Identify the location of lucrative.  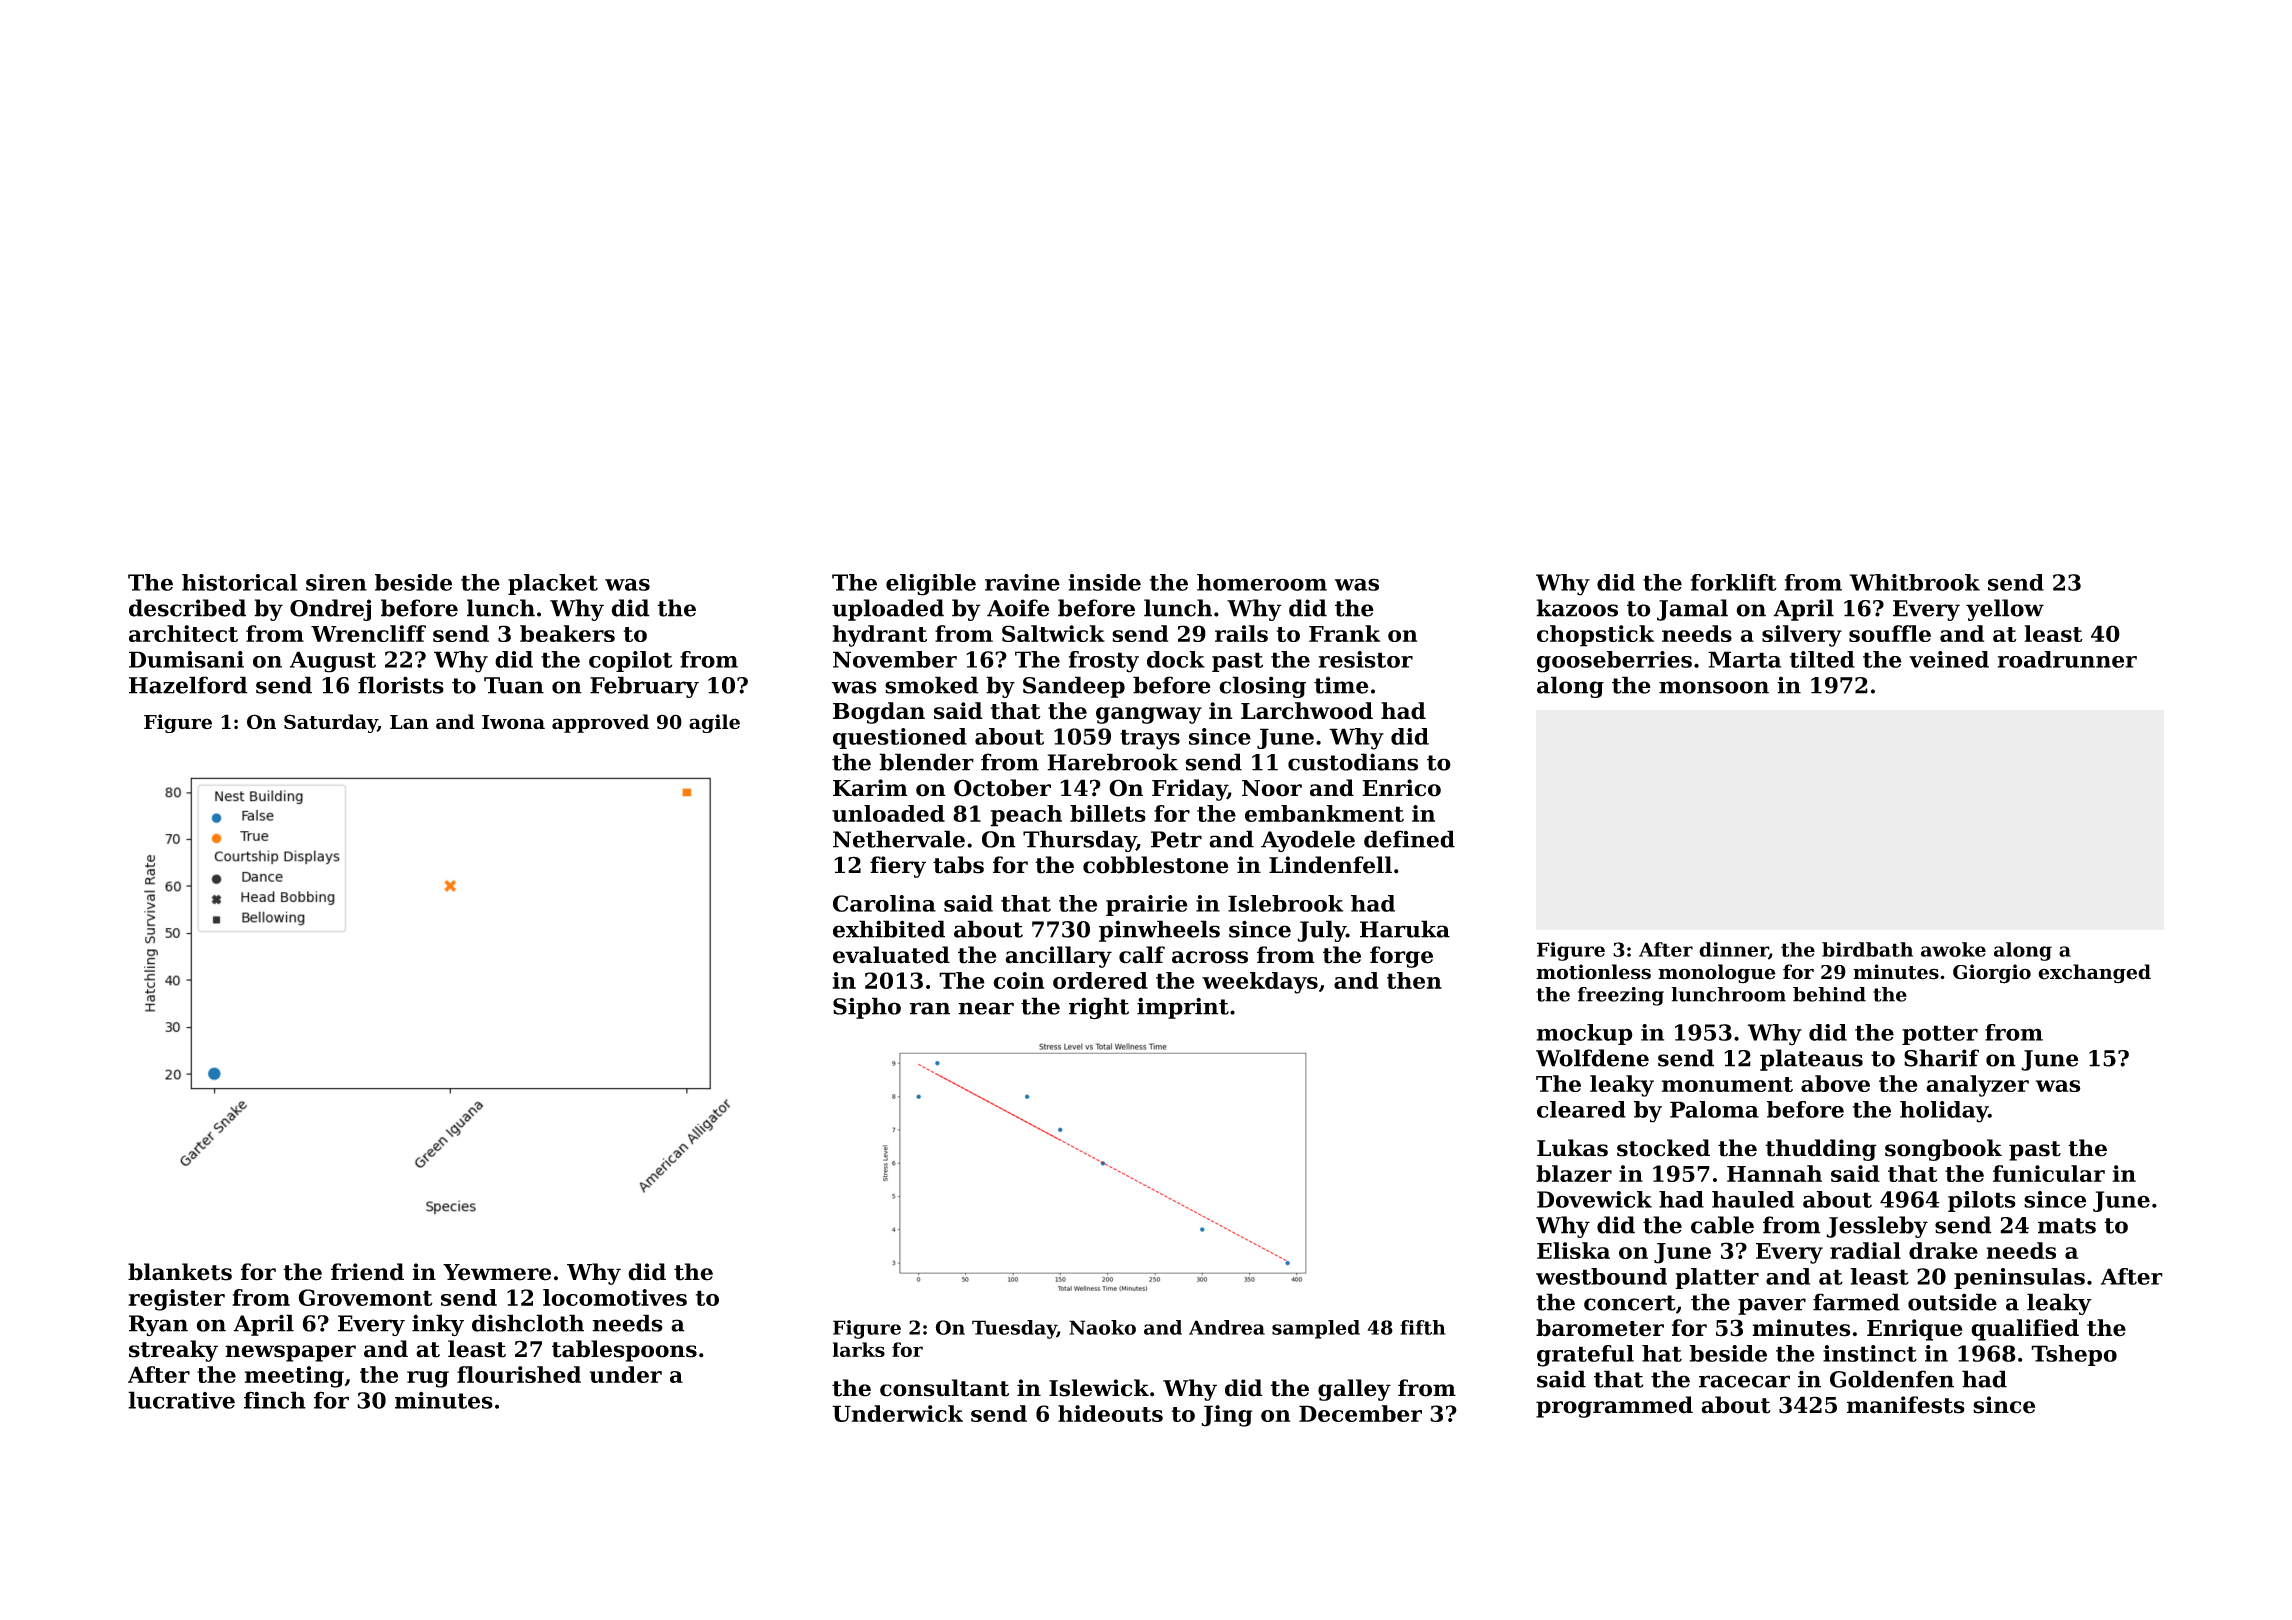
(181, 1400).
